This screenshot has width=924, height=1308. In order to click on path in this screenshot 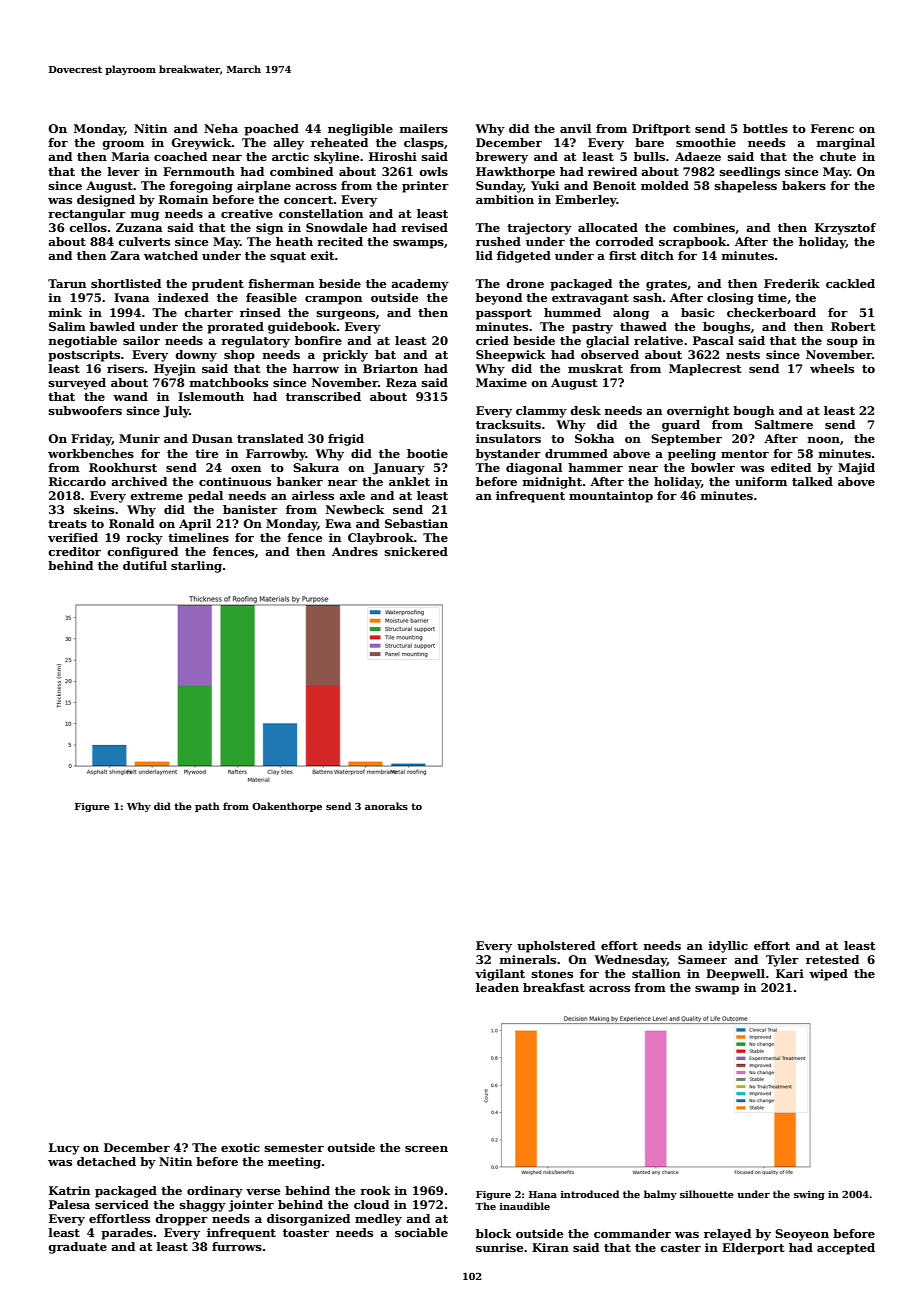, I will do `click(207, 807)`.
